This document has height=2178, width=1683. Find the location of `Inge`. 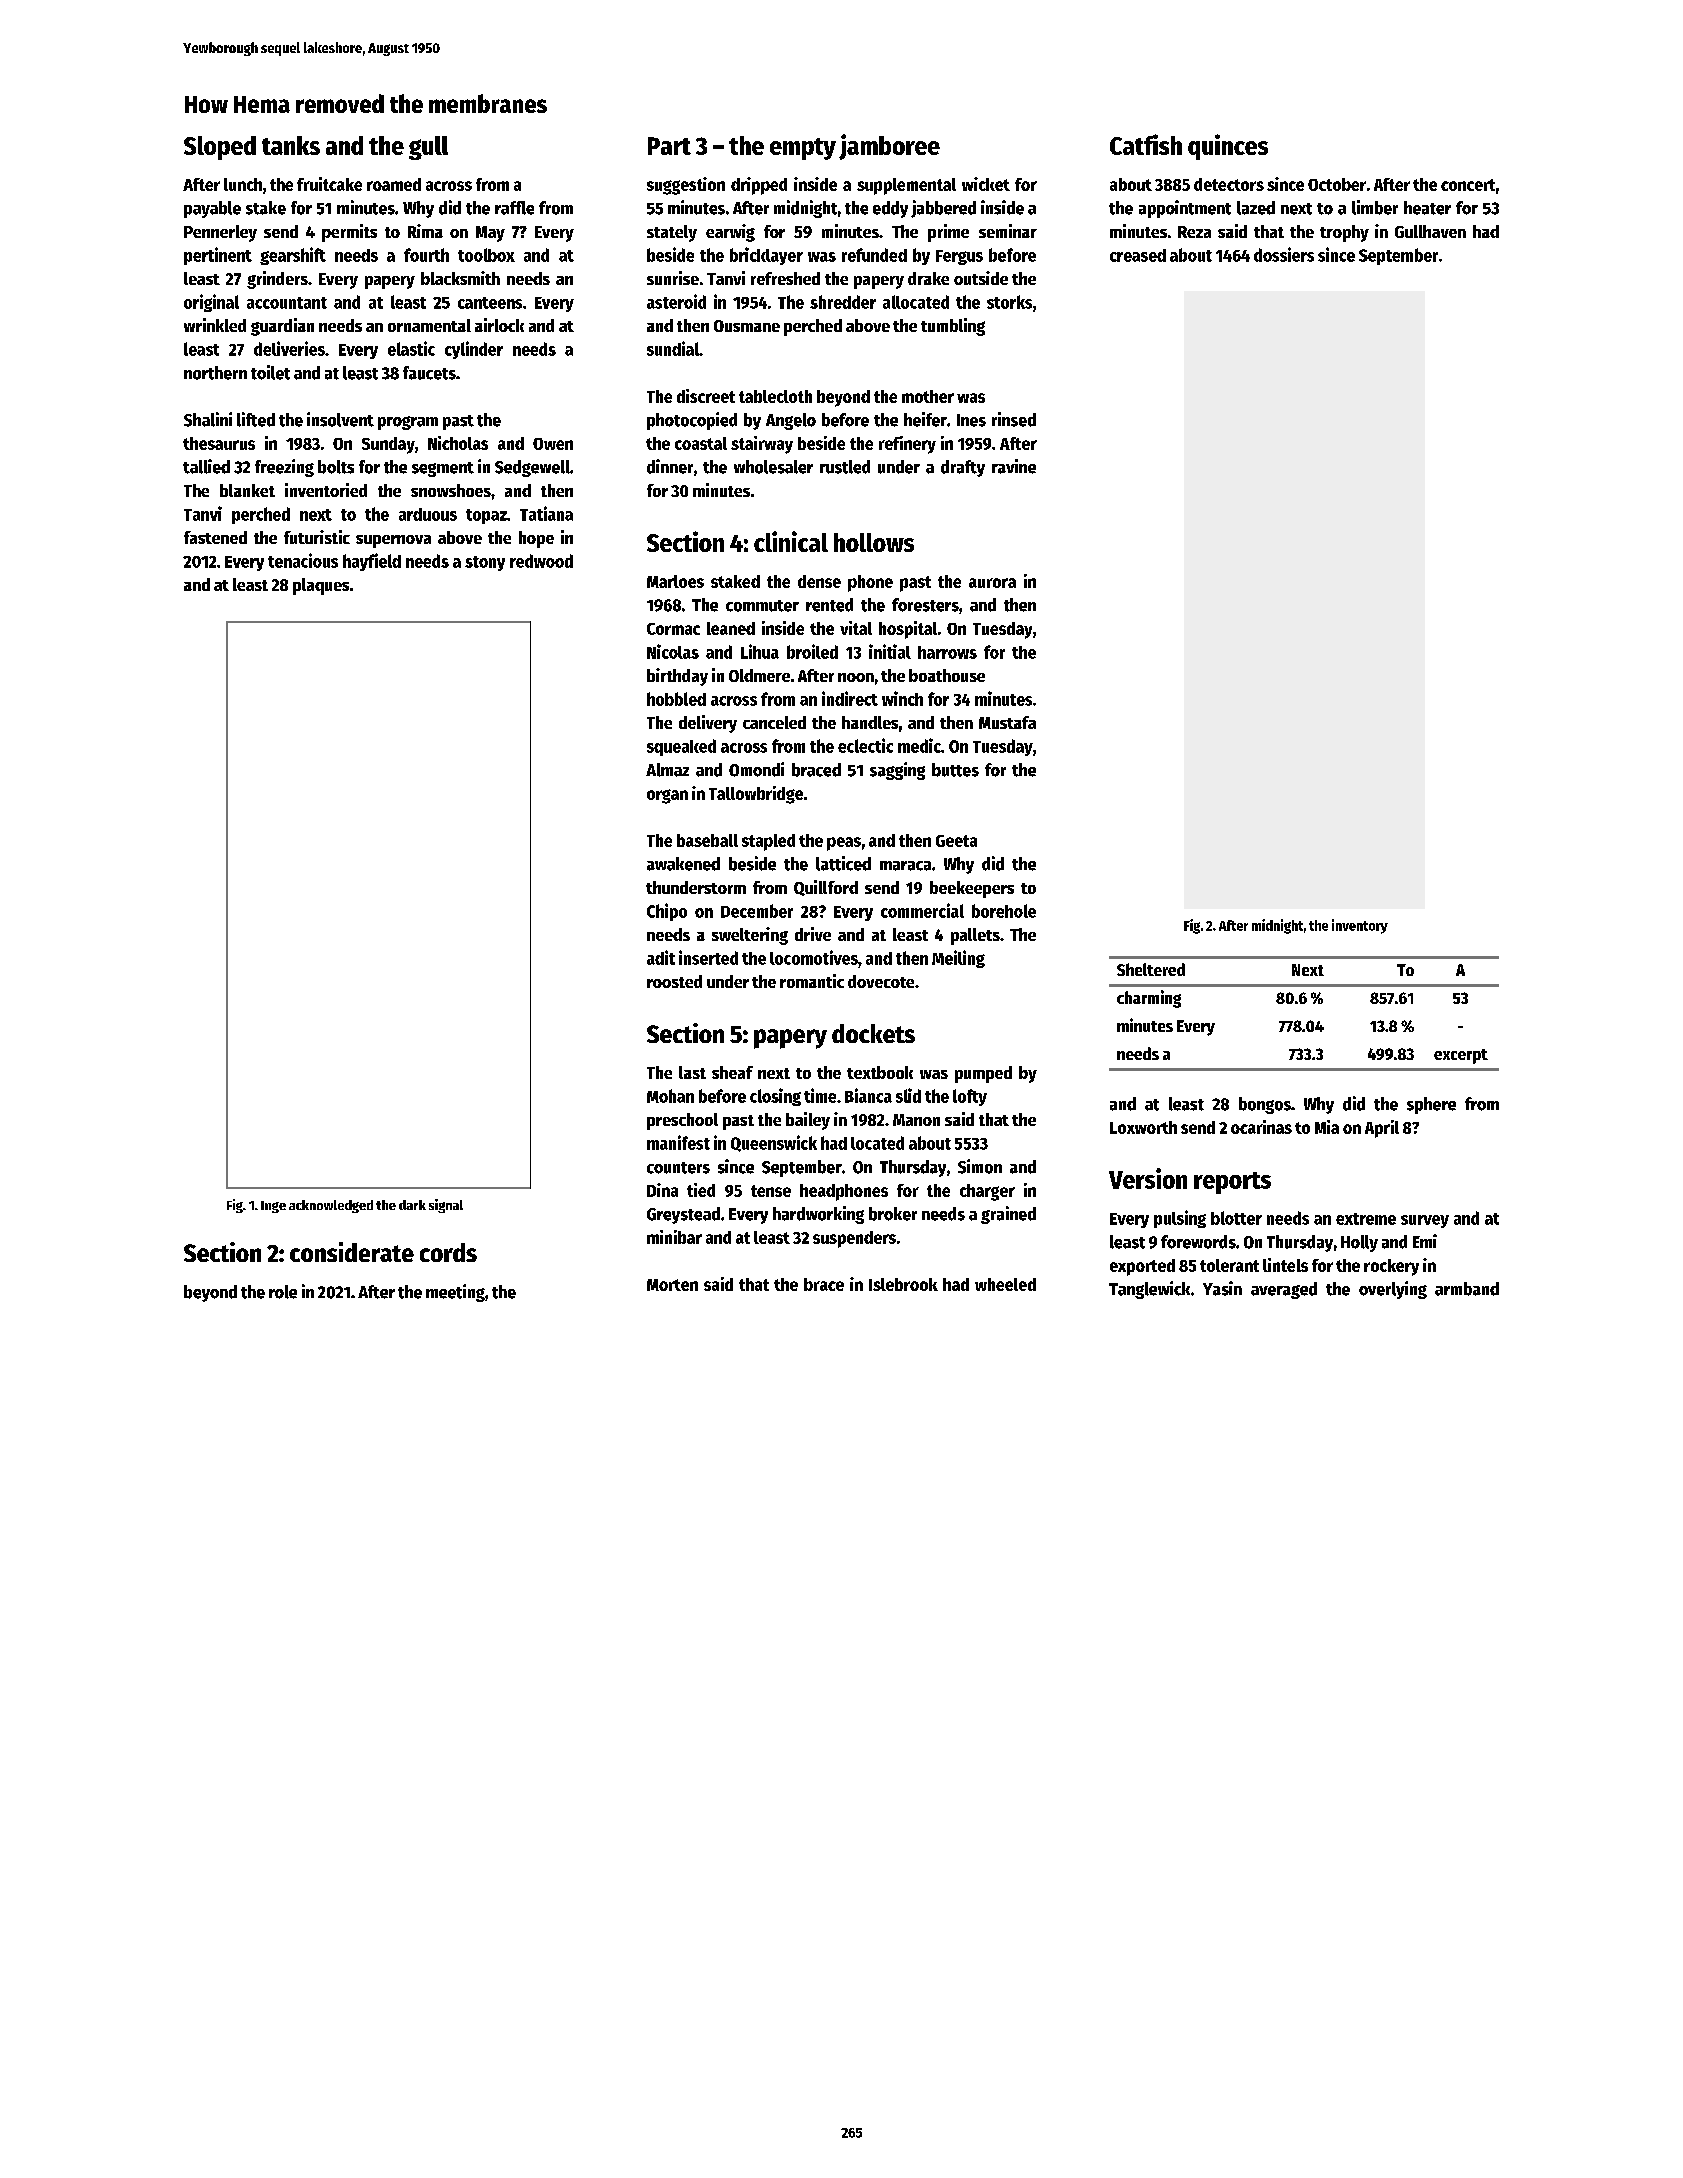

Inge is located at coordinates (273, 1207).
